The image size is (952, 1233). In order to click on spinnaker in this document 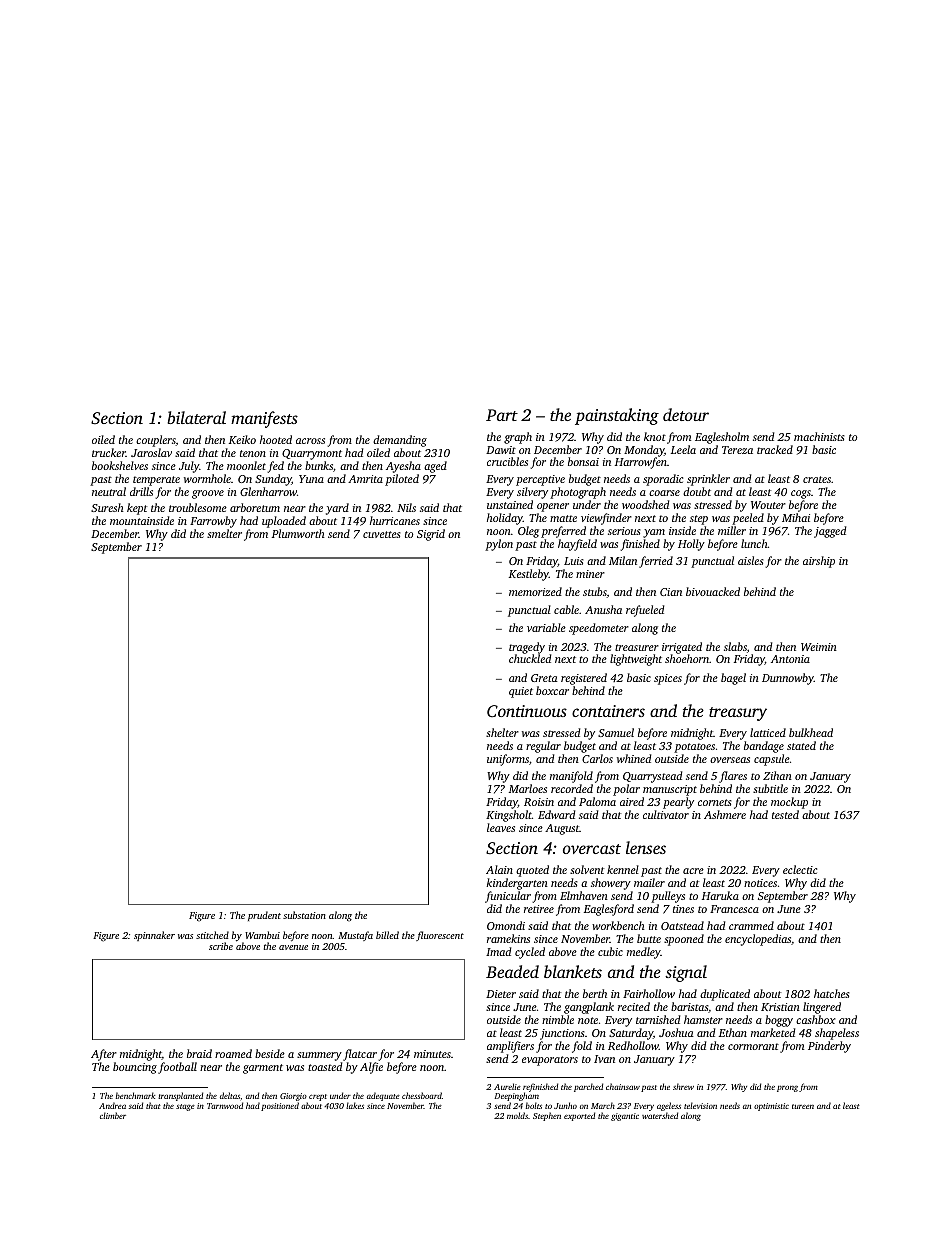, I will do `click(154, 936)`.
